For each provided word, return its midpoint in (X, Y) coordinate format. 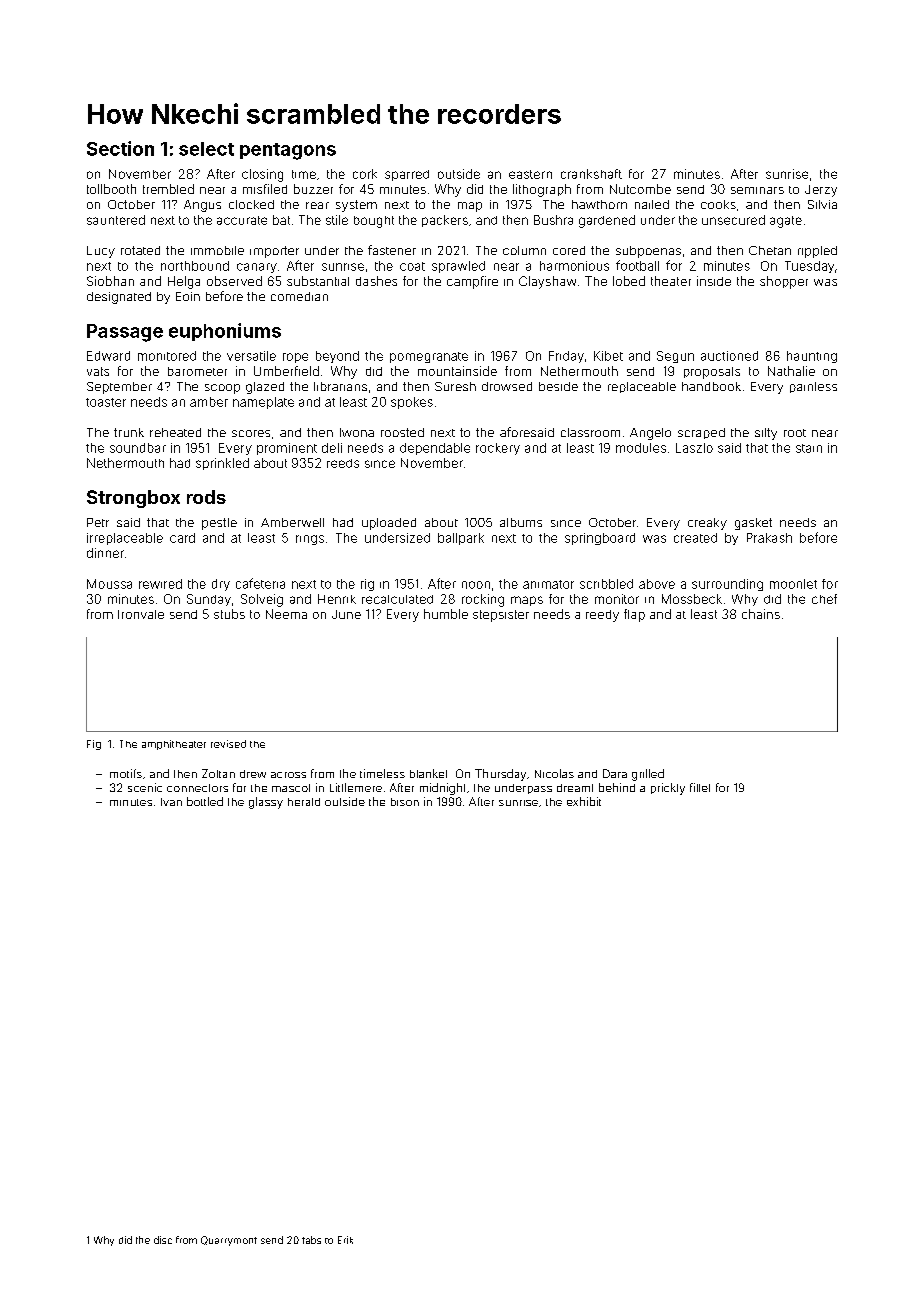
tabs (311, 1240)
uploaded (389, 524)
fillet (700, 787)
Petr (98, 522)
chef (824, 599)
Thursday (500, 775)
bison (405, 802)
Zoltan (218, 773)
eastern (530, 174)
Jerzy (821, 191)
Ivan (171, 802)
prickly (668, 789)
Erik (345, 1240)
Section (120, 148)
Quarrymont (229, 1241)
